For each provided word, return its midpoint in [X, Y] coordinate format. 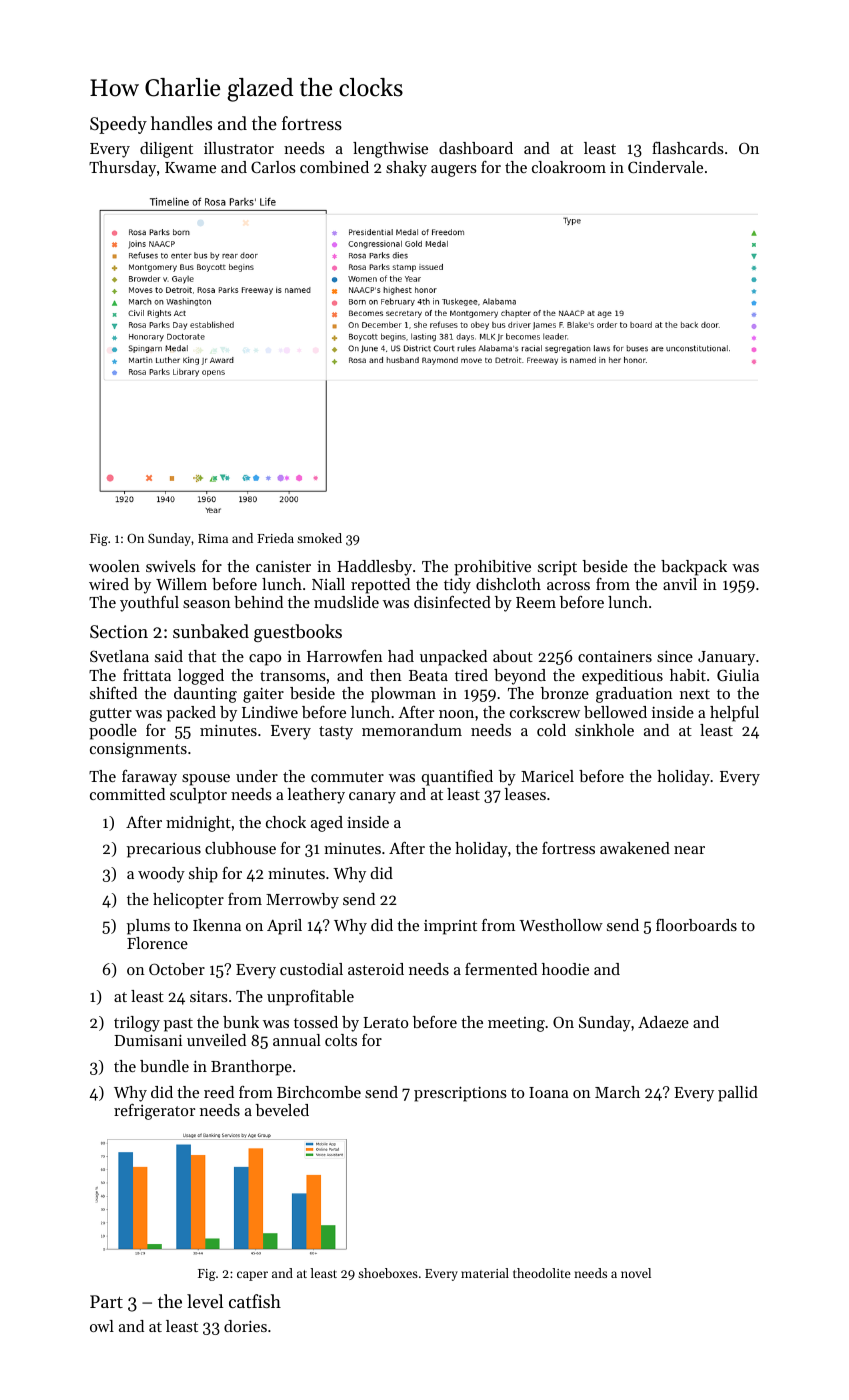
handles [181, 123]
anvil [680, 584]
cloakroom [569, 167]
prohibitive [492, 568]
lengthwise [390, 150]
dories [245, 1326]
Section [119, 631]
